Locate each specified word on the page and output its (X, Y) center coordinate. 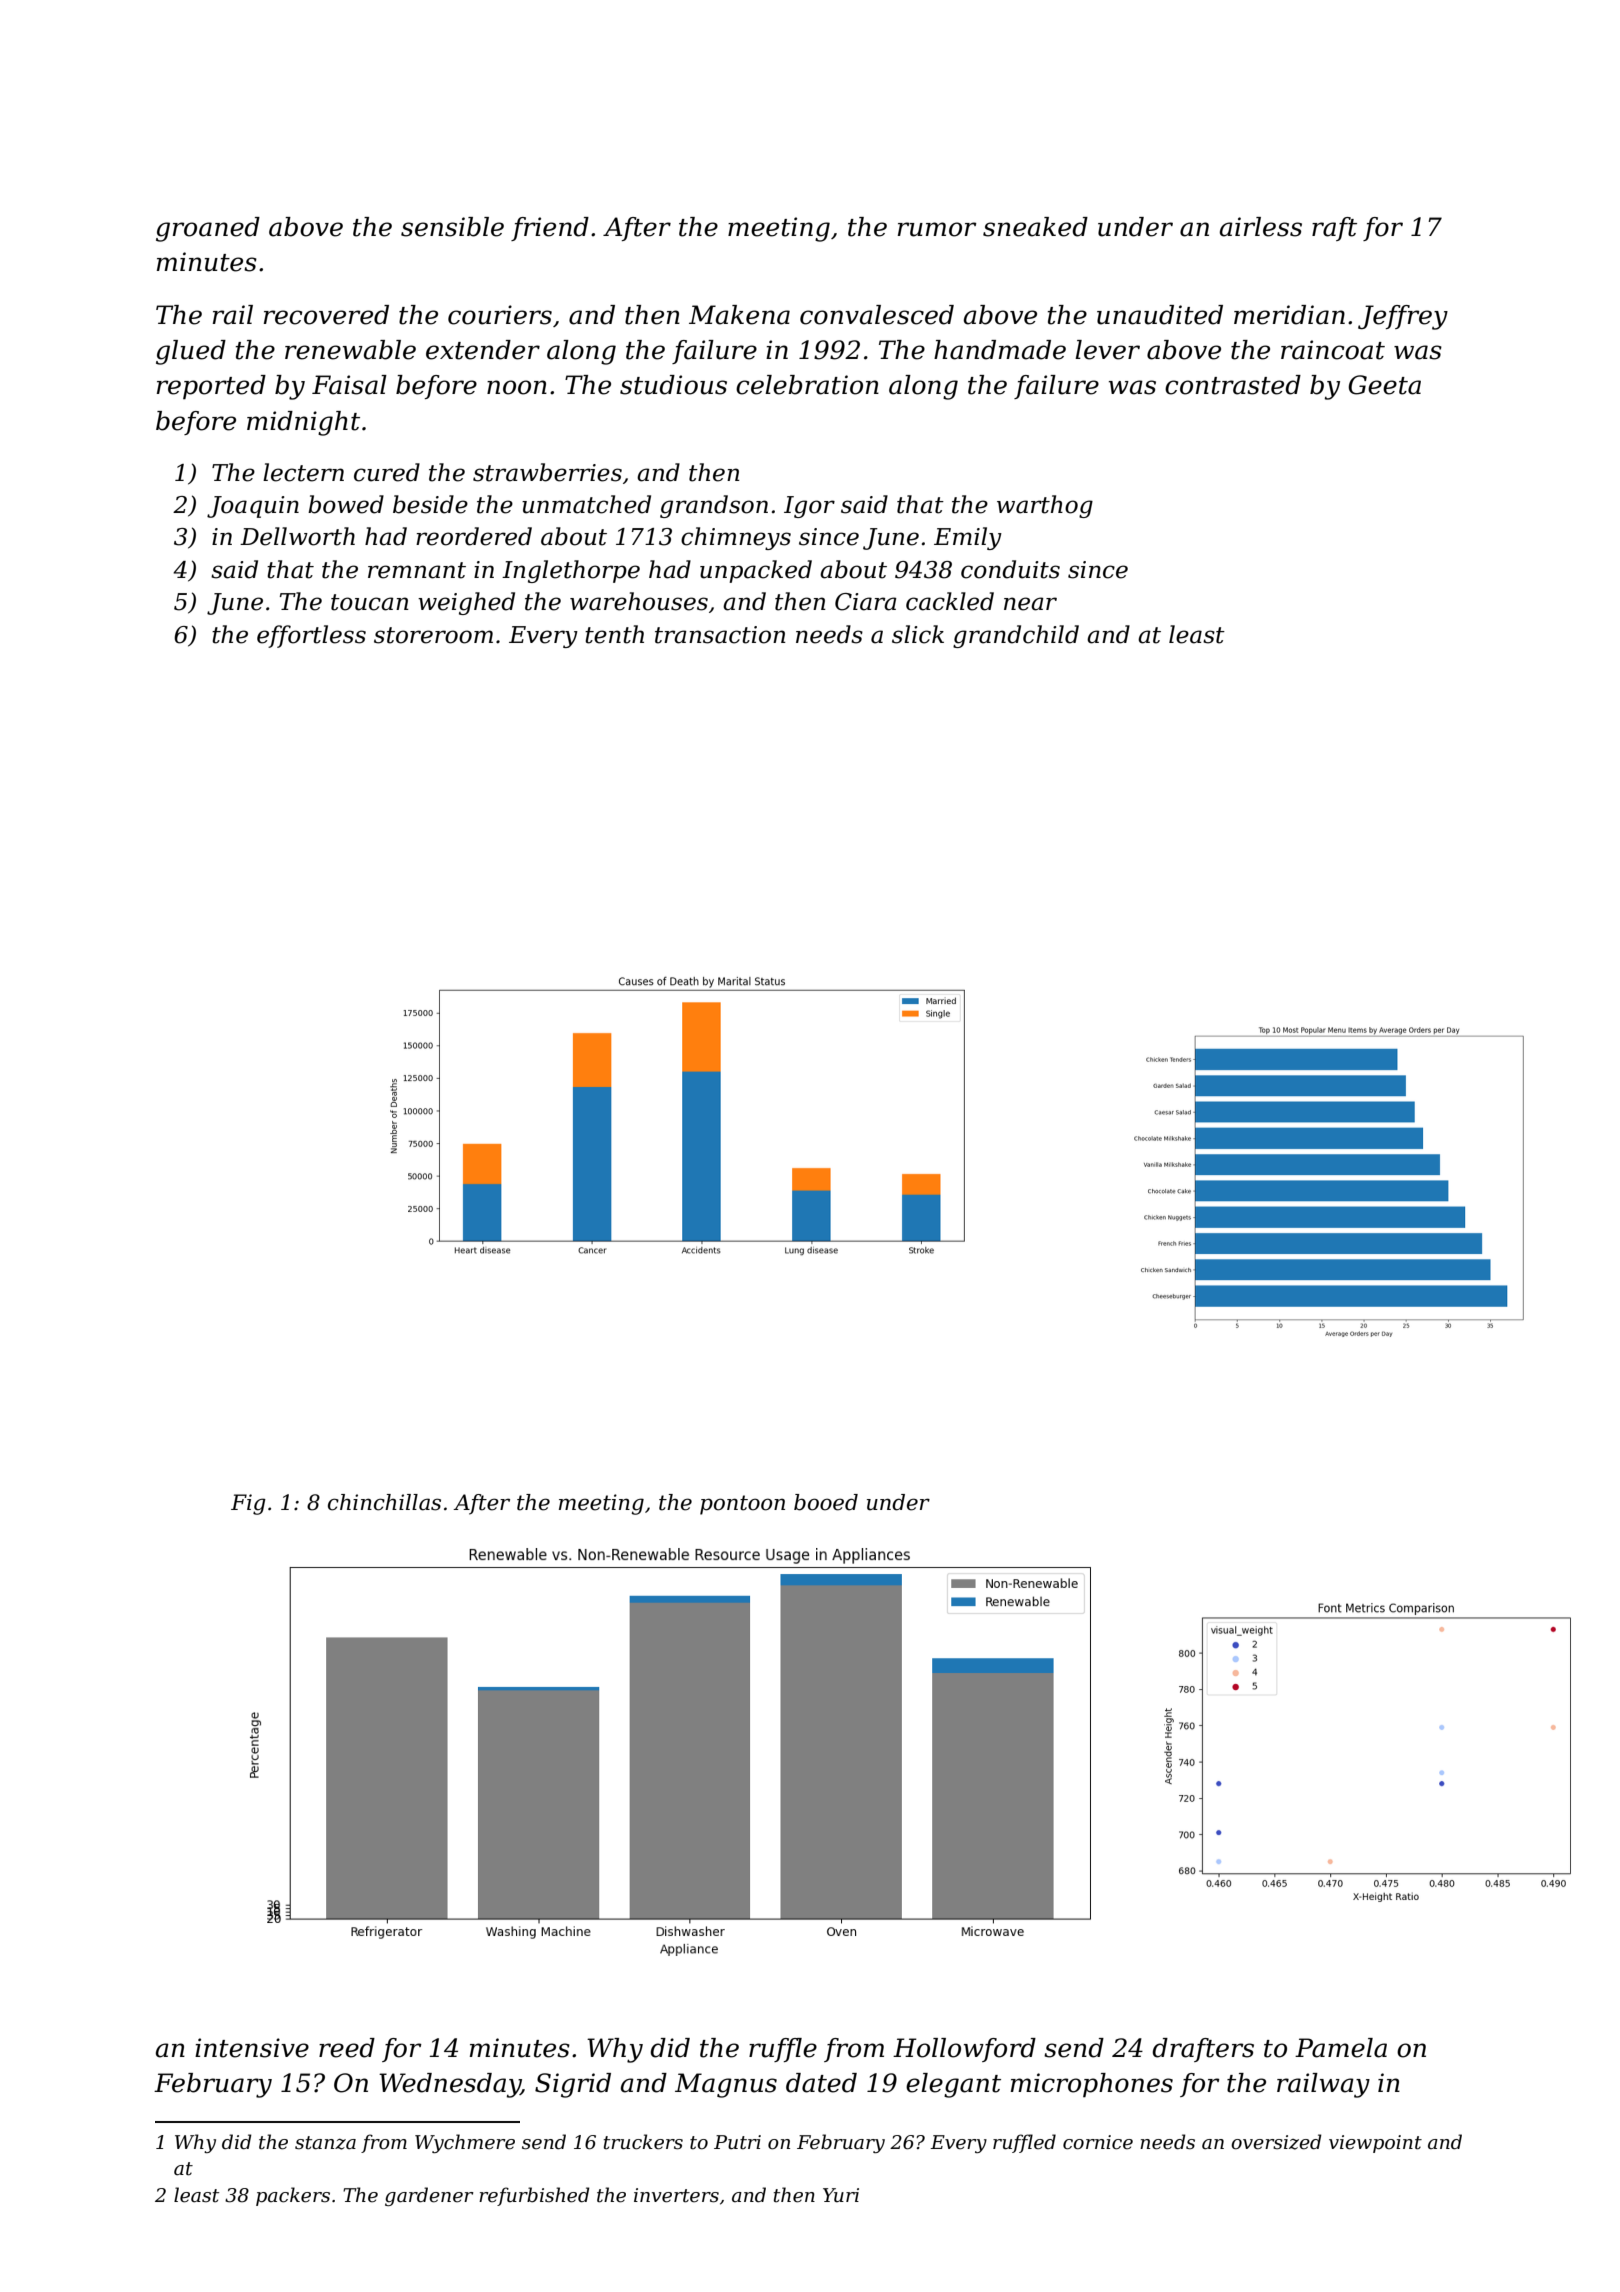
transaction (720, 635)
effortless (311, 636)
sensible (452, 227)
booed (826, 1502)
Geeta (1384, 385)
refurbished (534, 2196)
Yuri (841, 2195)
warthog (1045, 506)
